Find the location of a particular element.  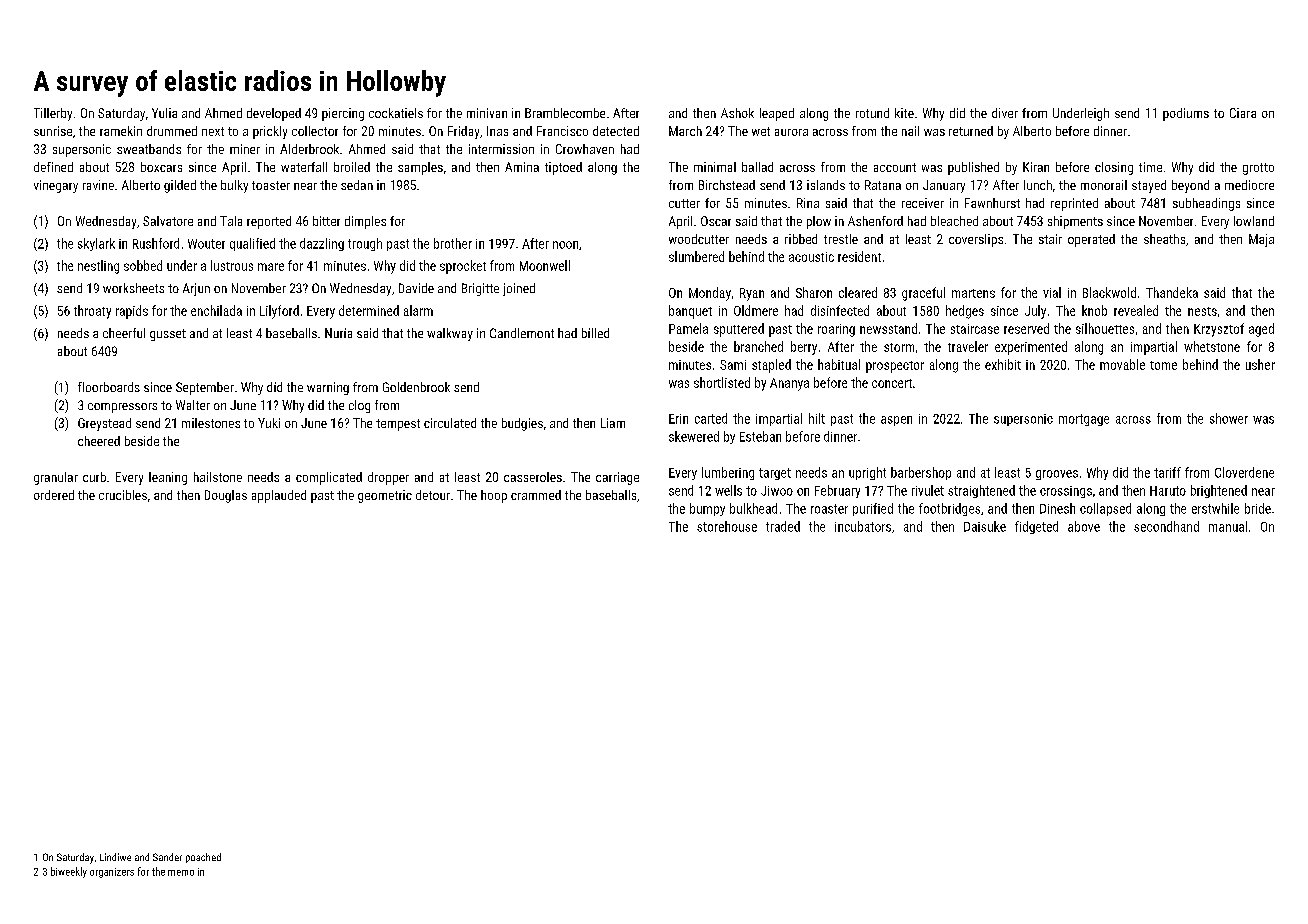

manual is located at coordinates (1228, 526).
